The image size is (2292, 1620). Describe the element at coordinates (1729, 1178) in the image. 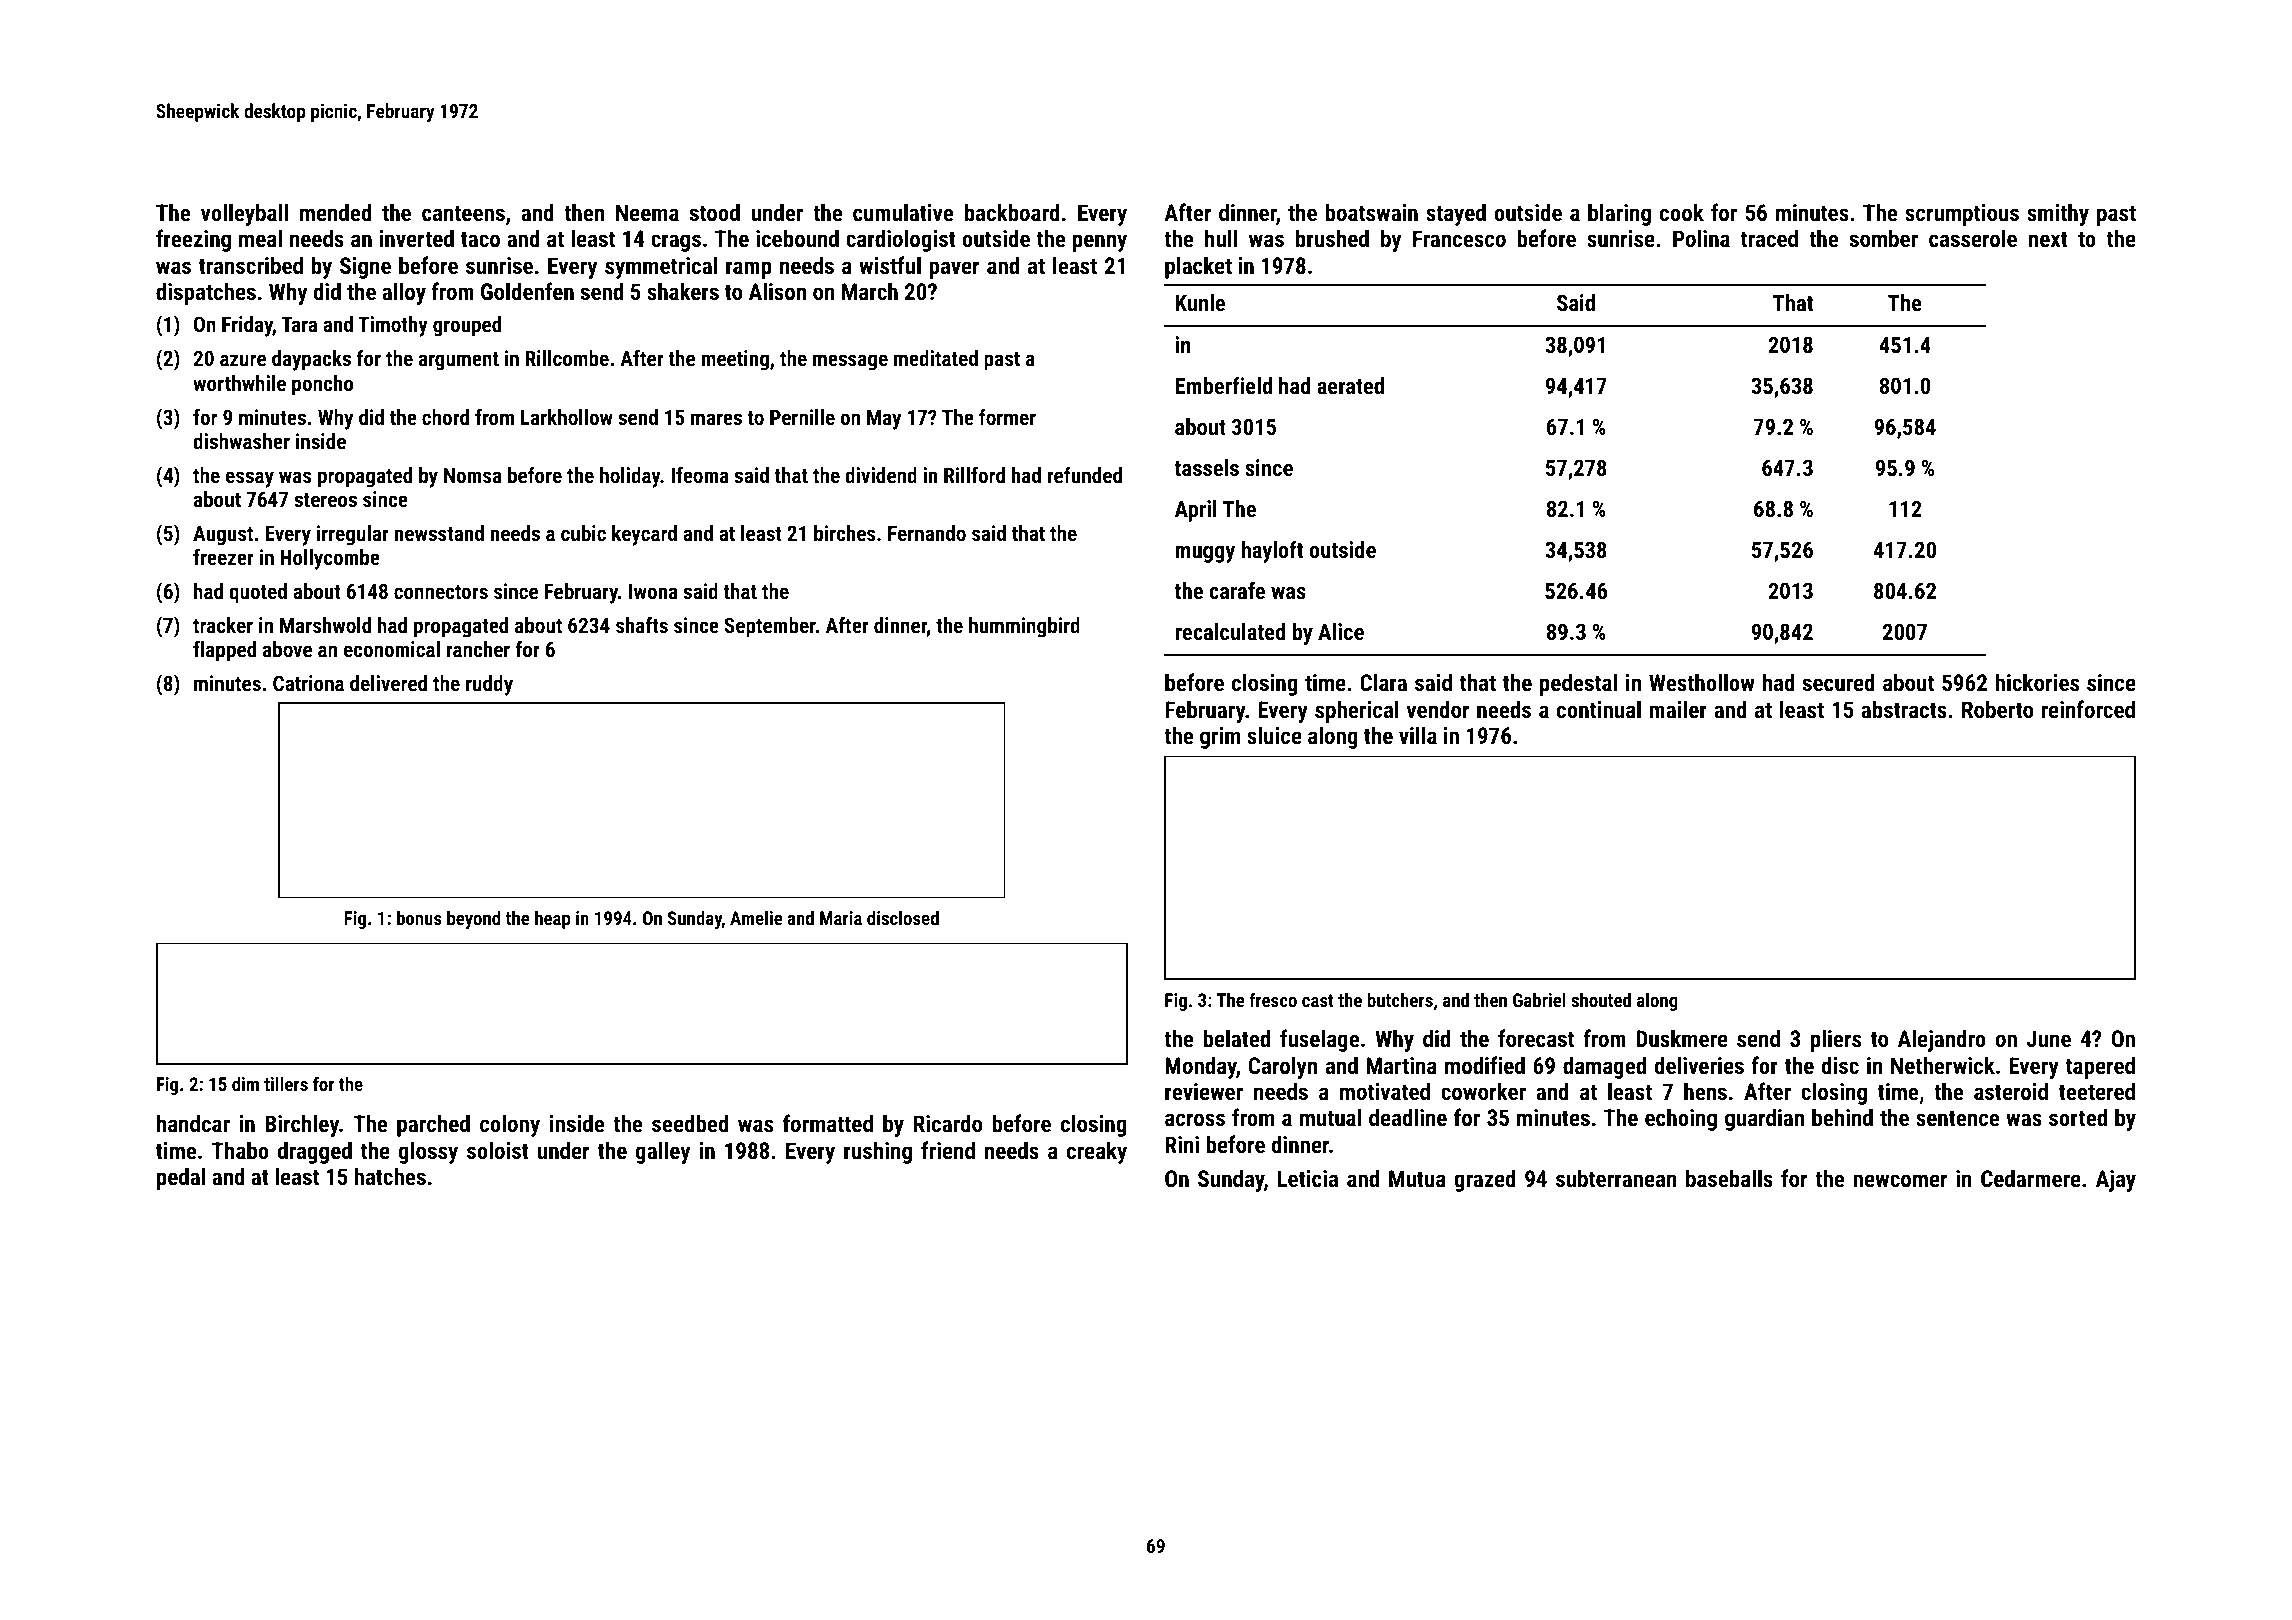

I see `baseballs` at that location.
